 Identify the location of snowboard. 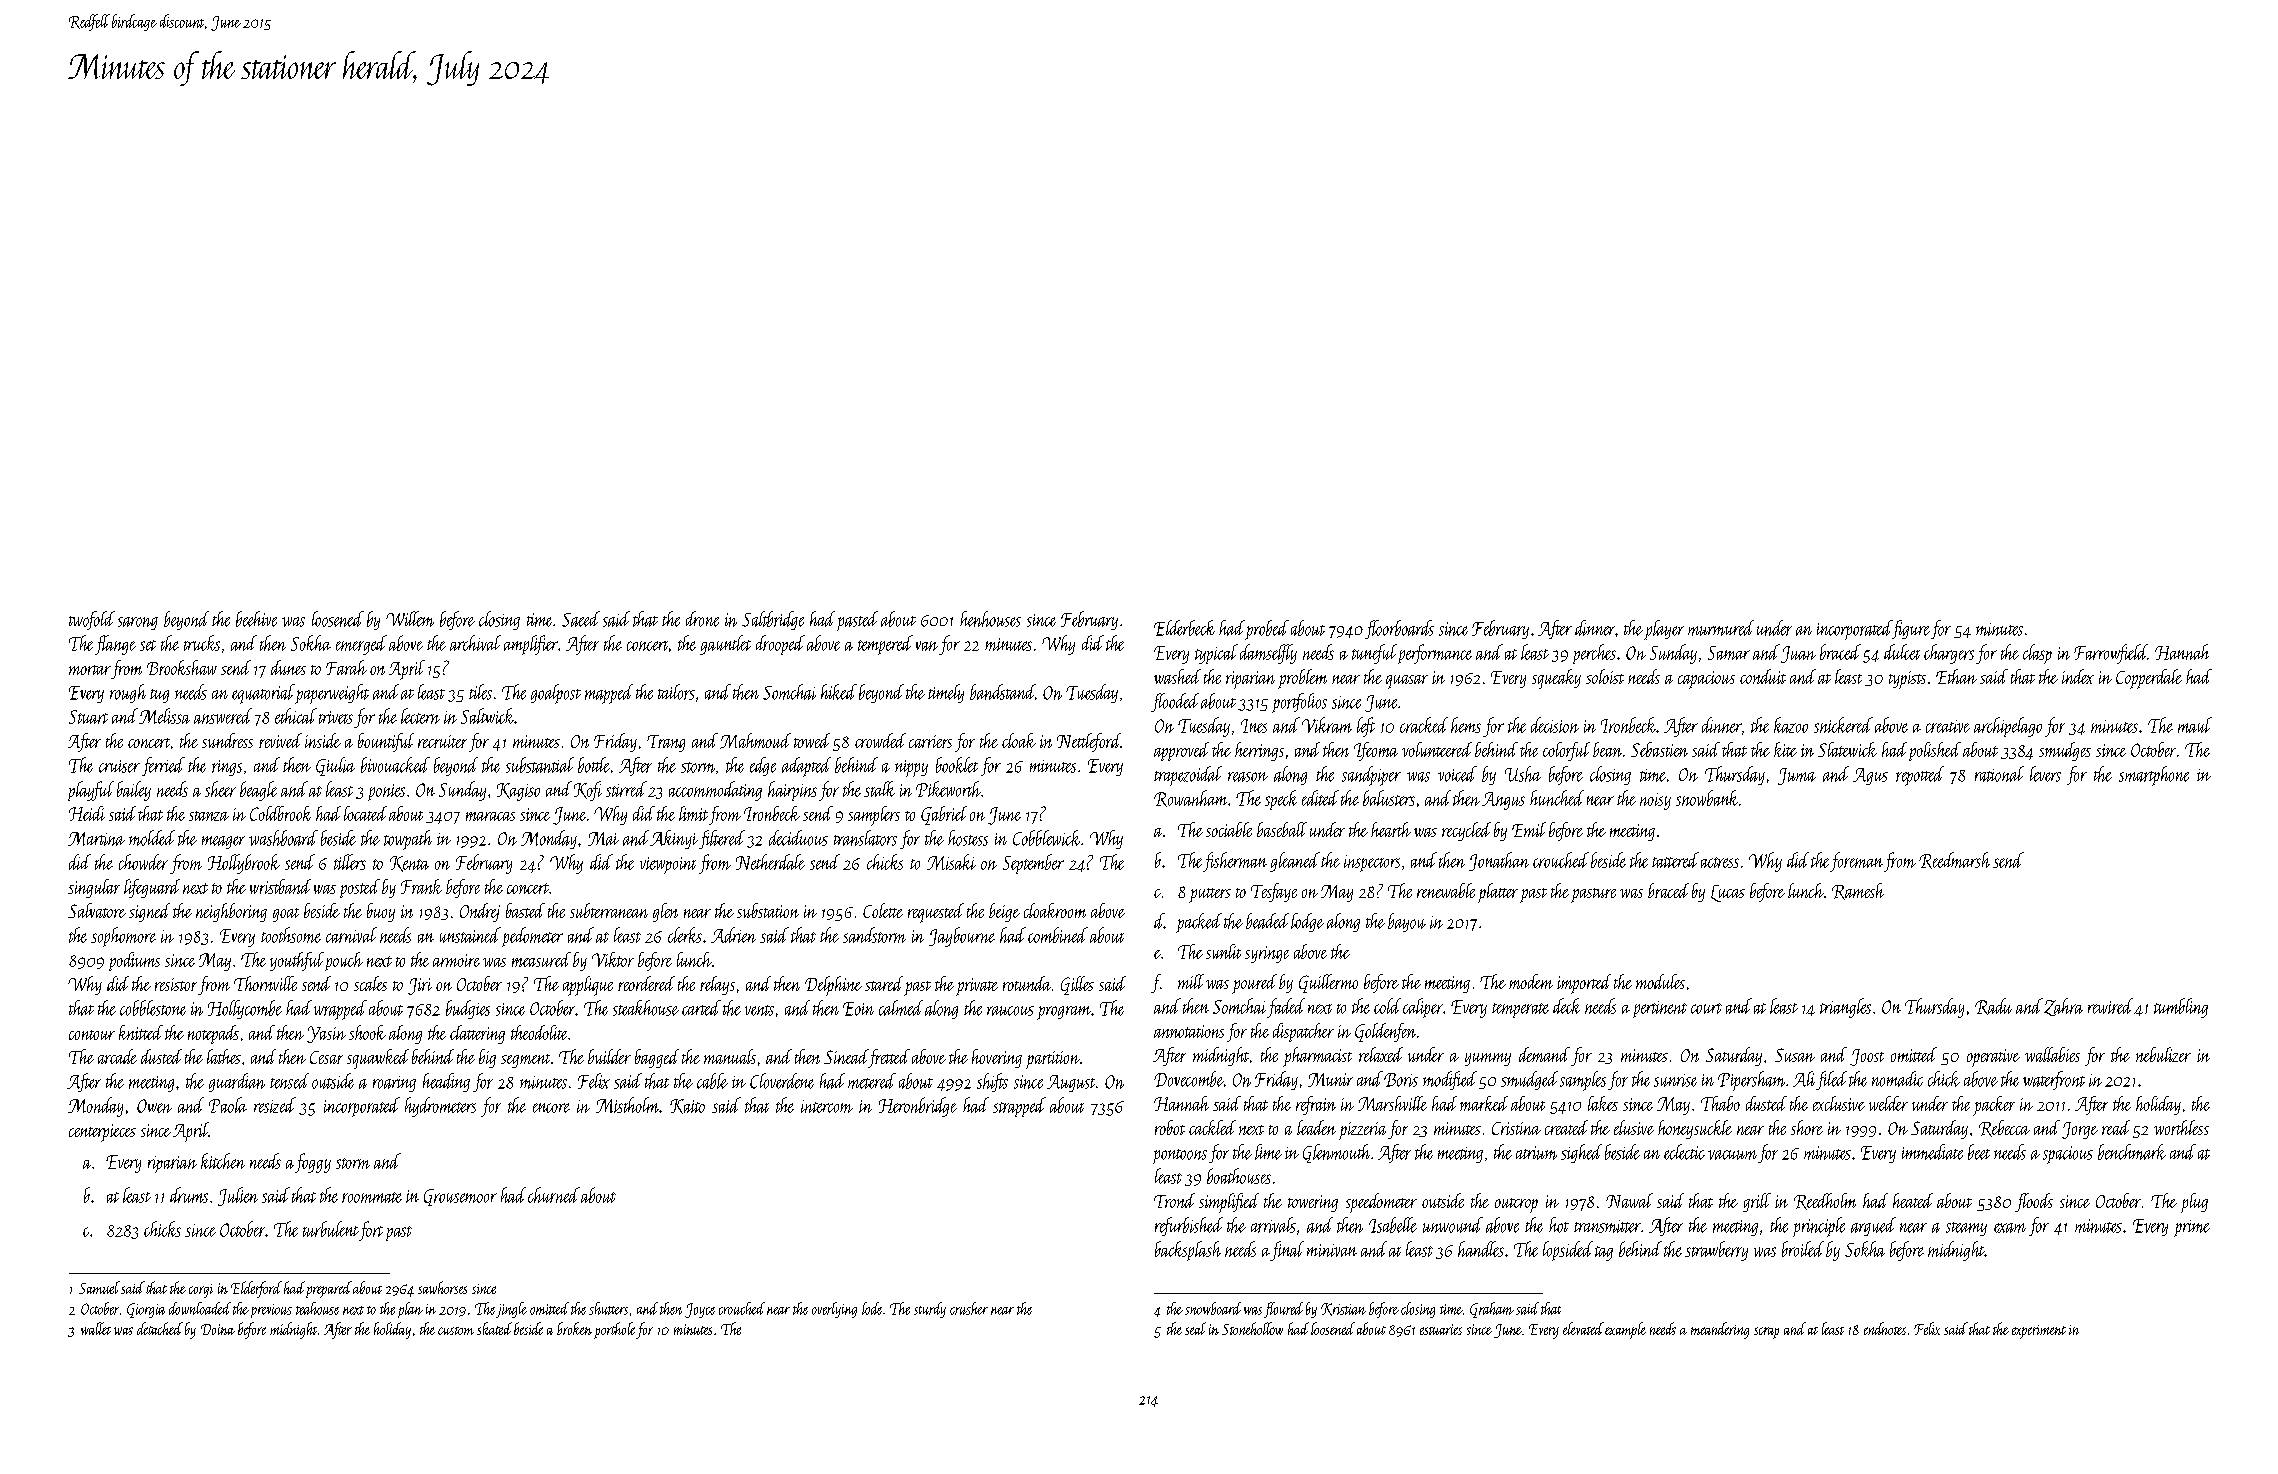
(1213, 1308).
